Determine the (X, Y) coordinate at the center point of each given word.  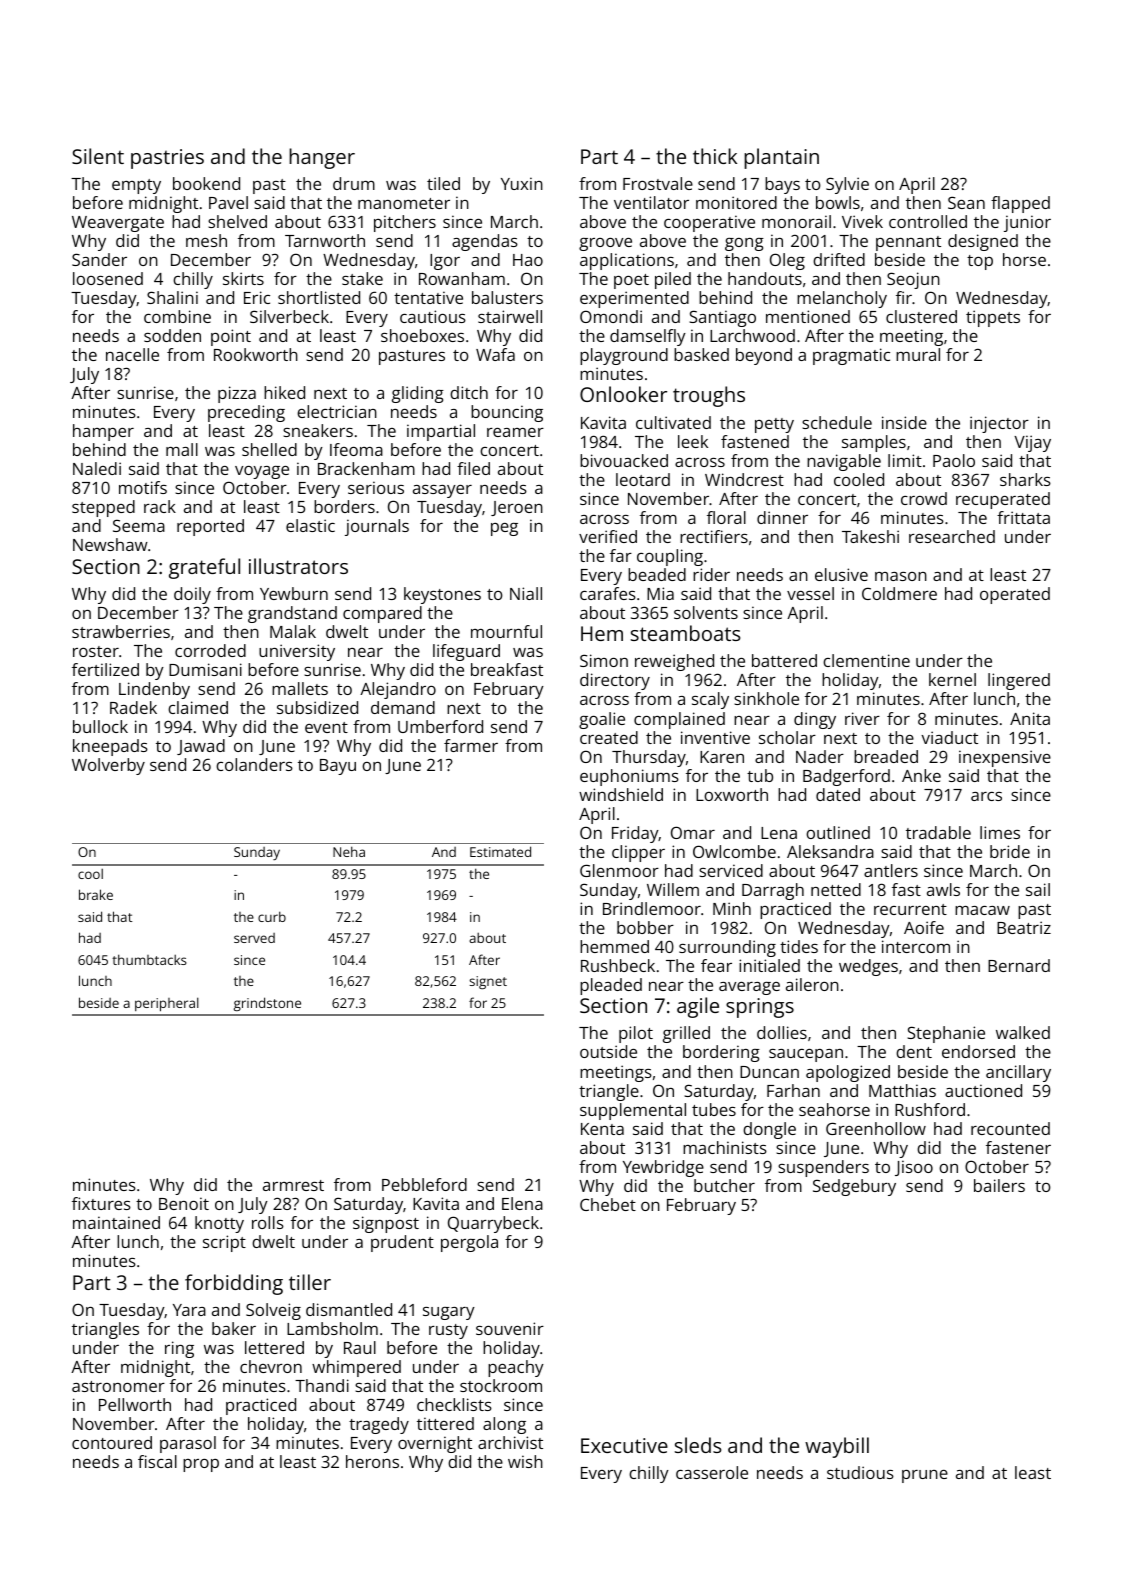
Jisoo (914, 1168)
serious (376, 487)
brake (96, 894)
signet (488, 982)
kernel (952, 679)
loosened (108, 278)
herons (372, 1461)
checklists (454, 1404)
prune (925, 1476)
